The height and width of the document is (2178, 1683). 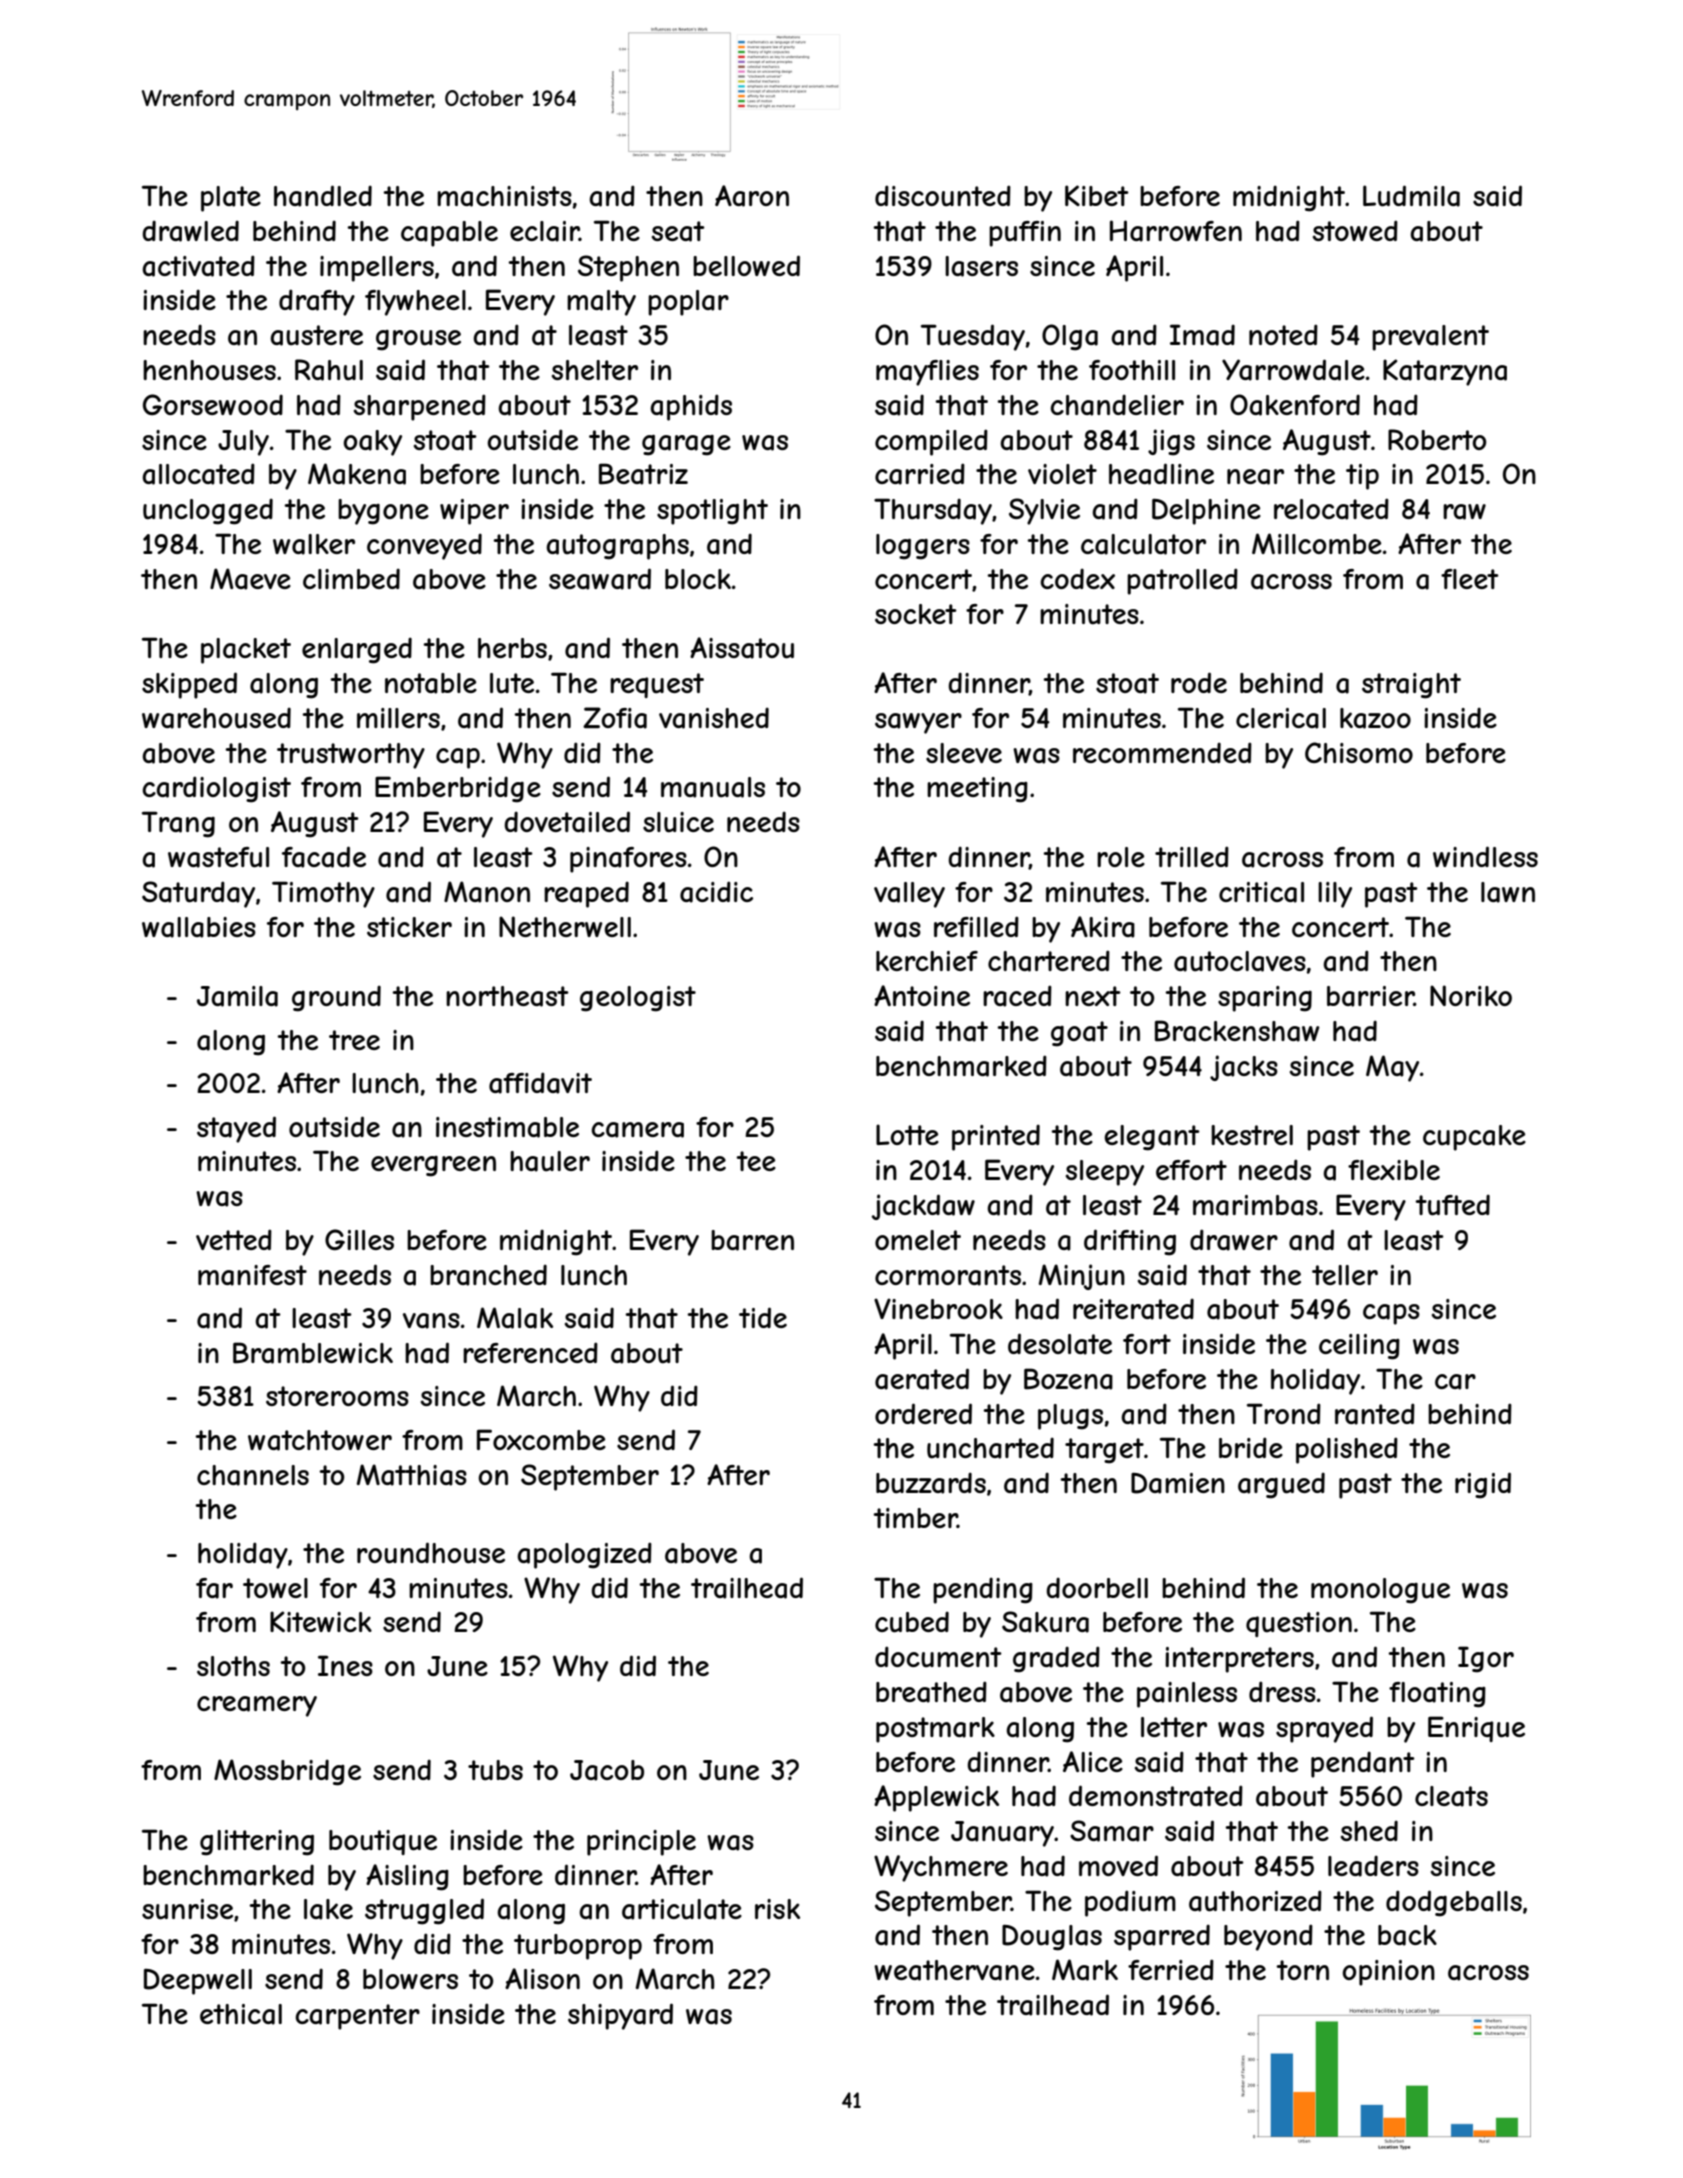 What do you see at coordinates (231, 199) in the document?
I see `plate` at bounding box center [231, 199].
